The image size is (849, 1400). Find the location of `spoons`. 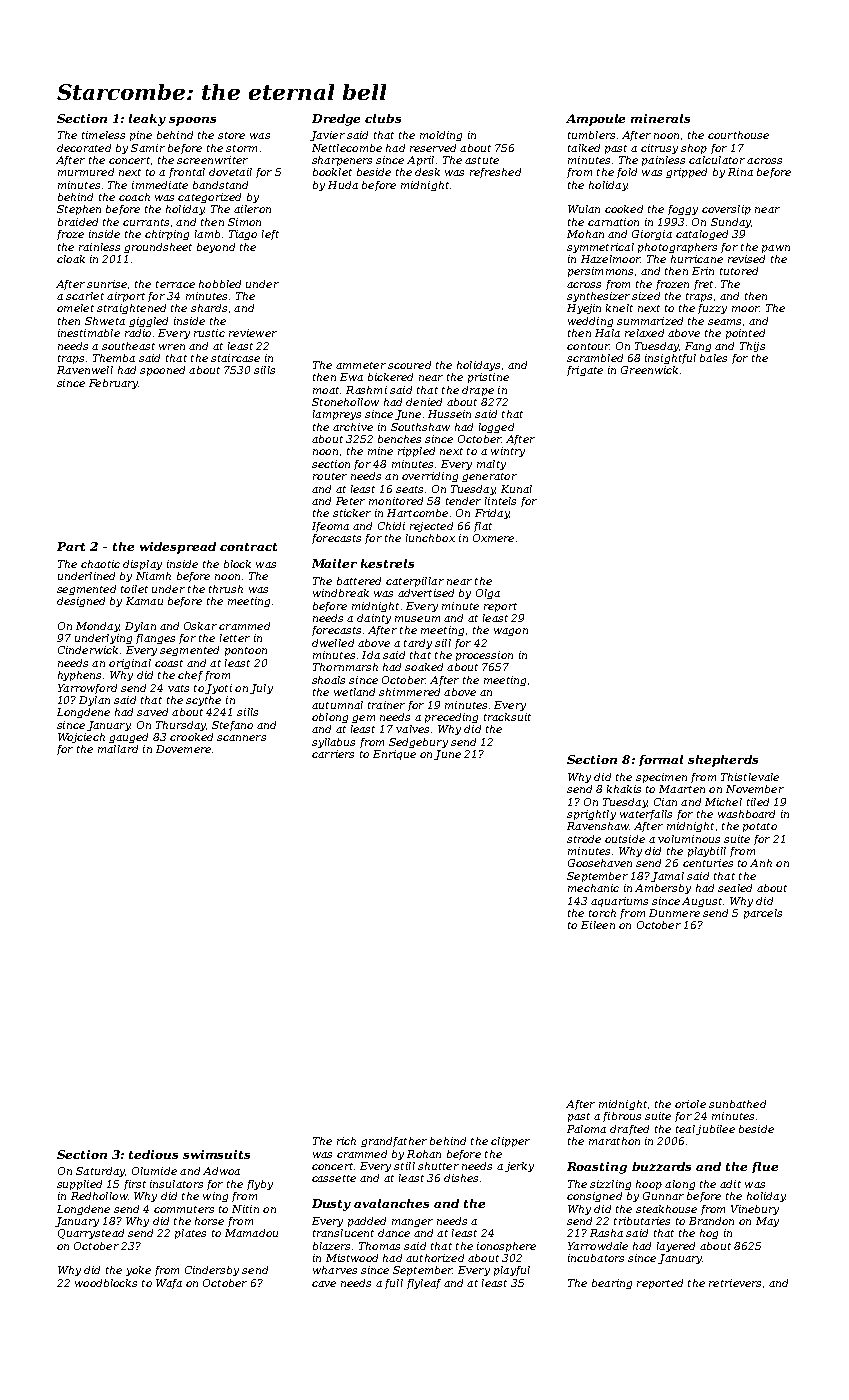

spoons is located at coordinates (192, 121).
